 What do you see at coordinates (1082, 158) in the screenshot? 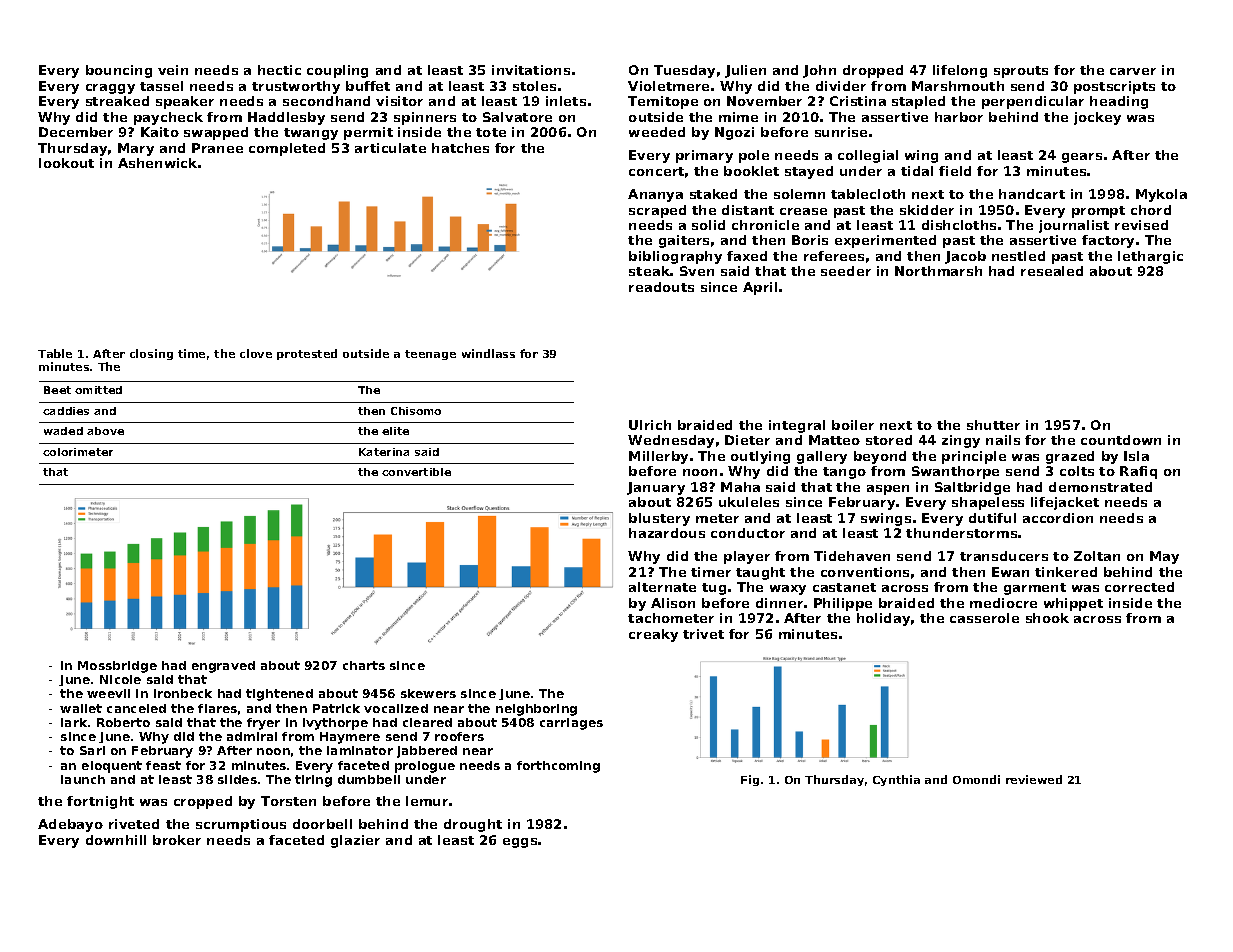
I see `gears` at bounding box center [1082, 158].
